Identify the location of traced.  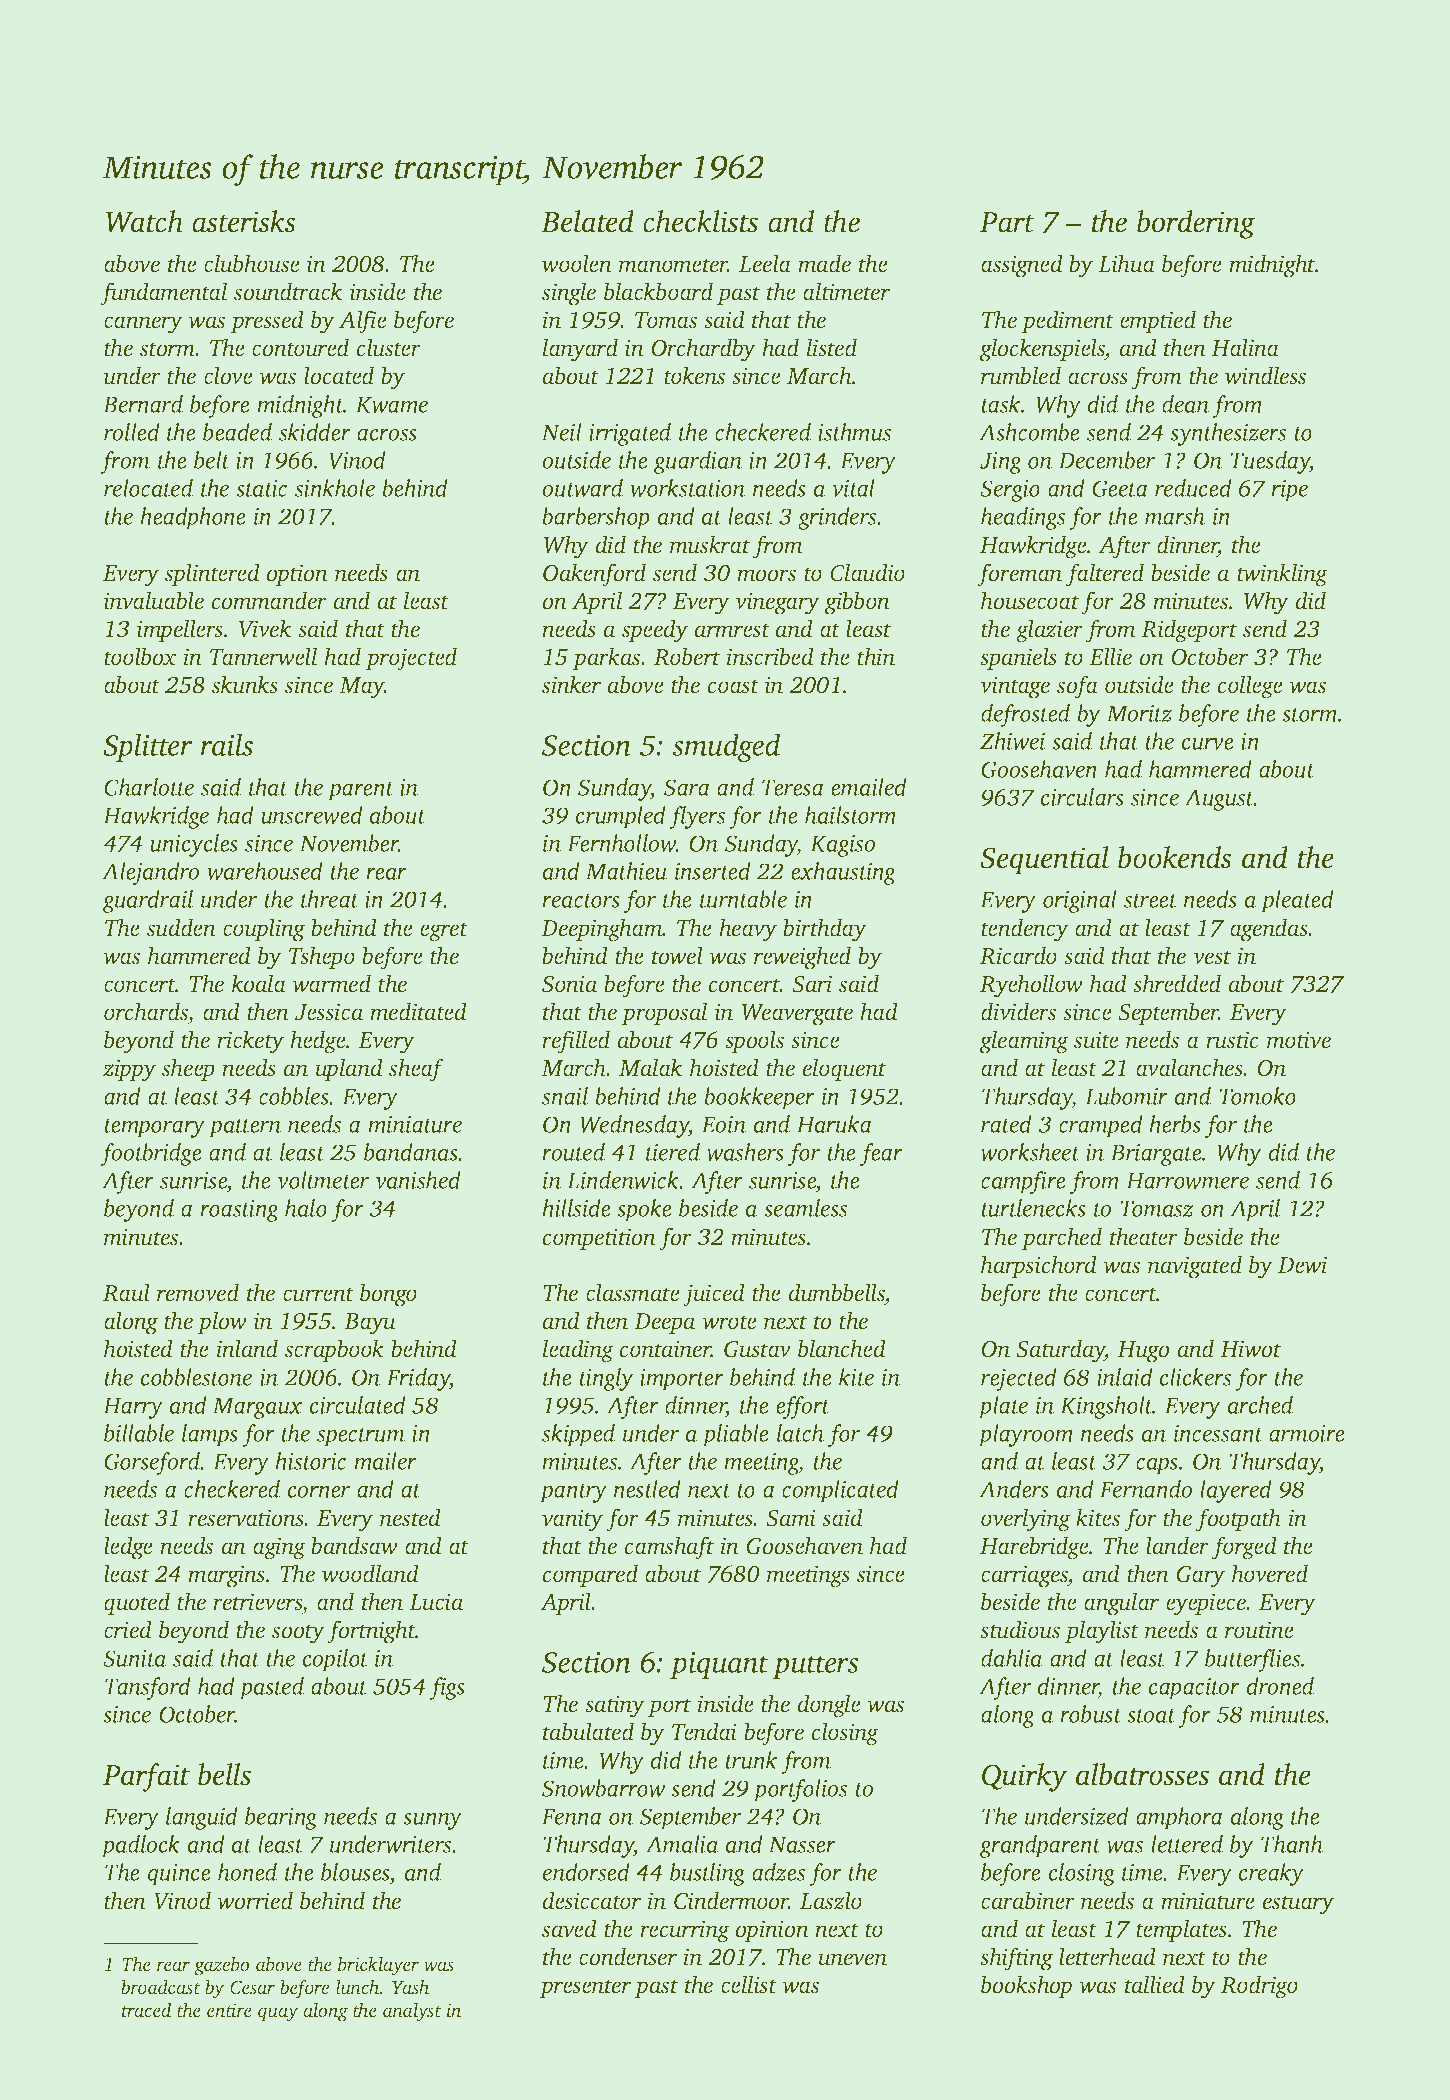
(146, 2009).
